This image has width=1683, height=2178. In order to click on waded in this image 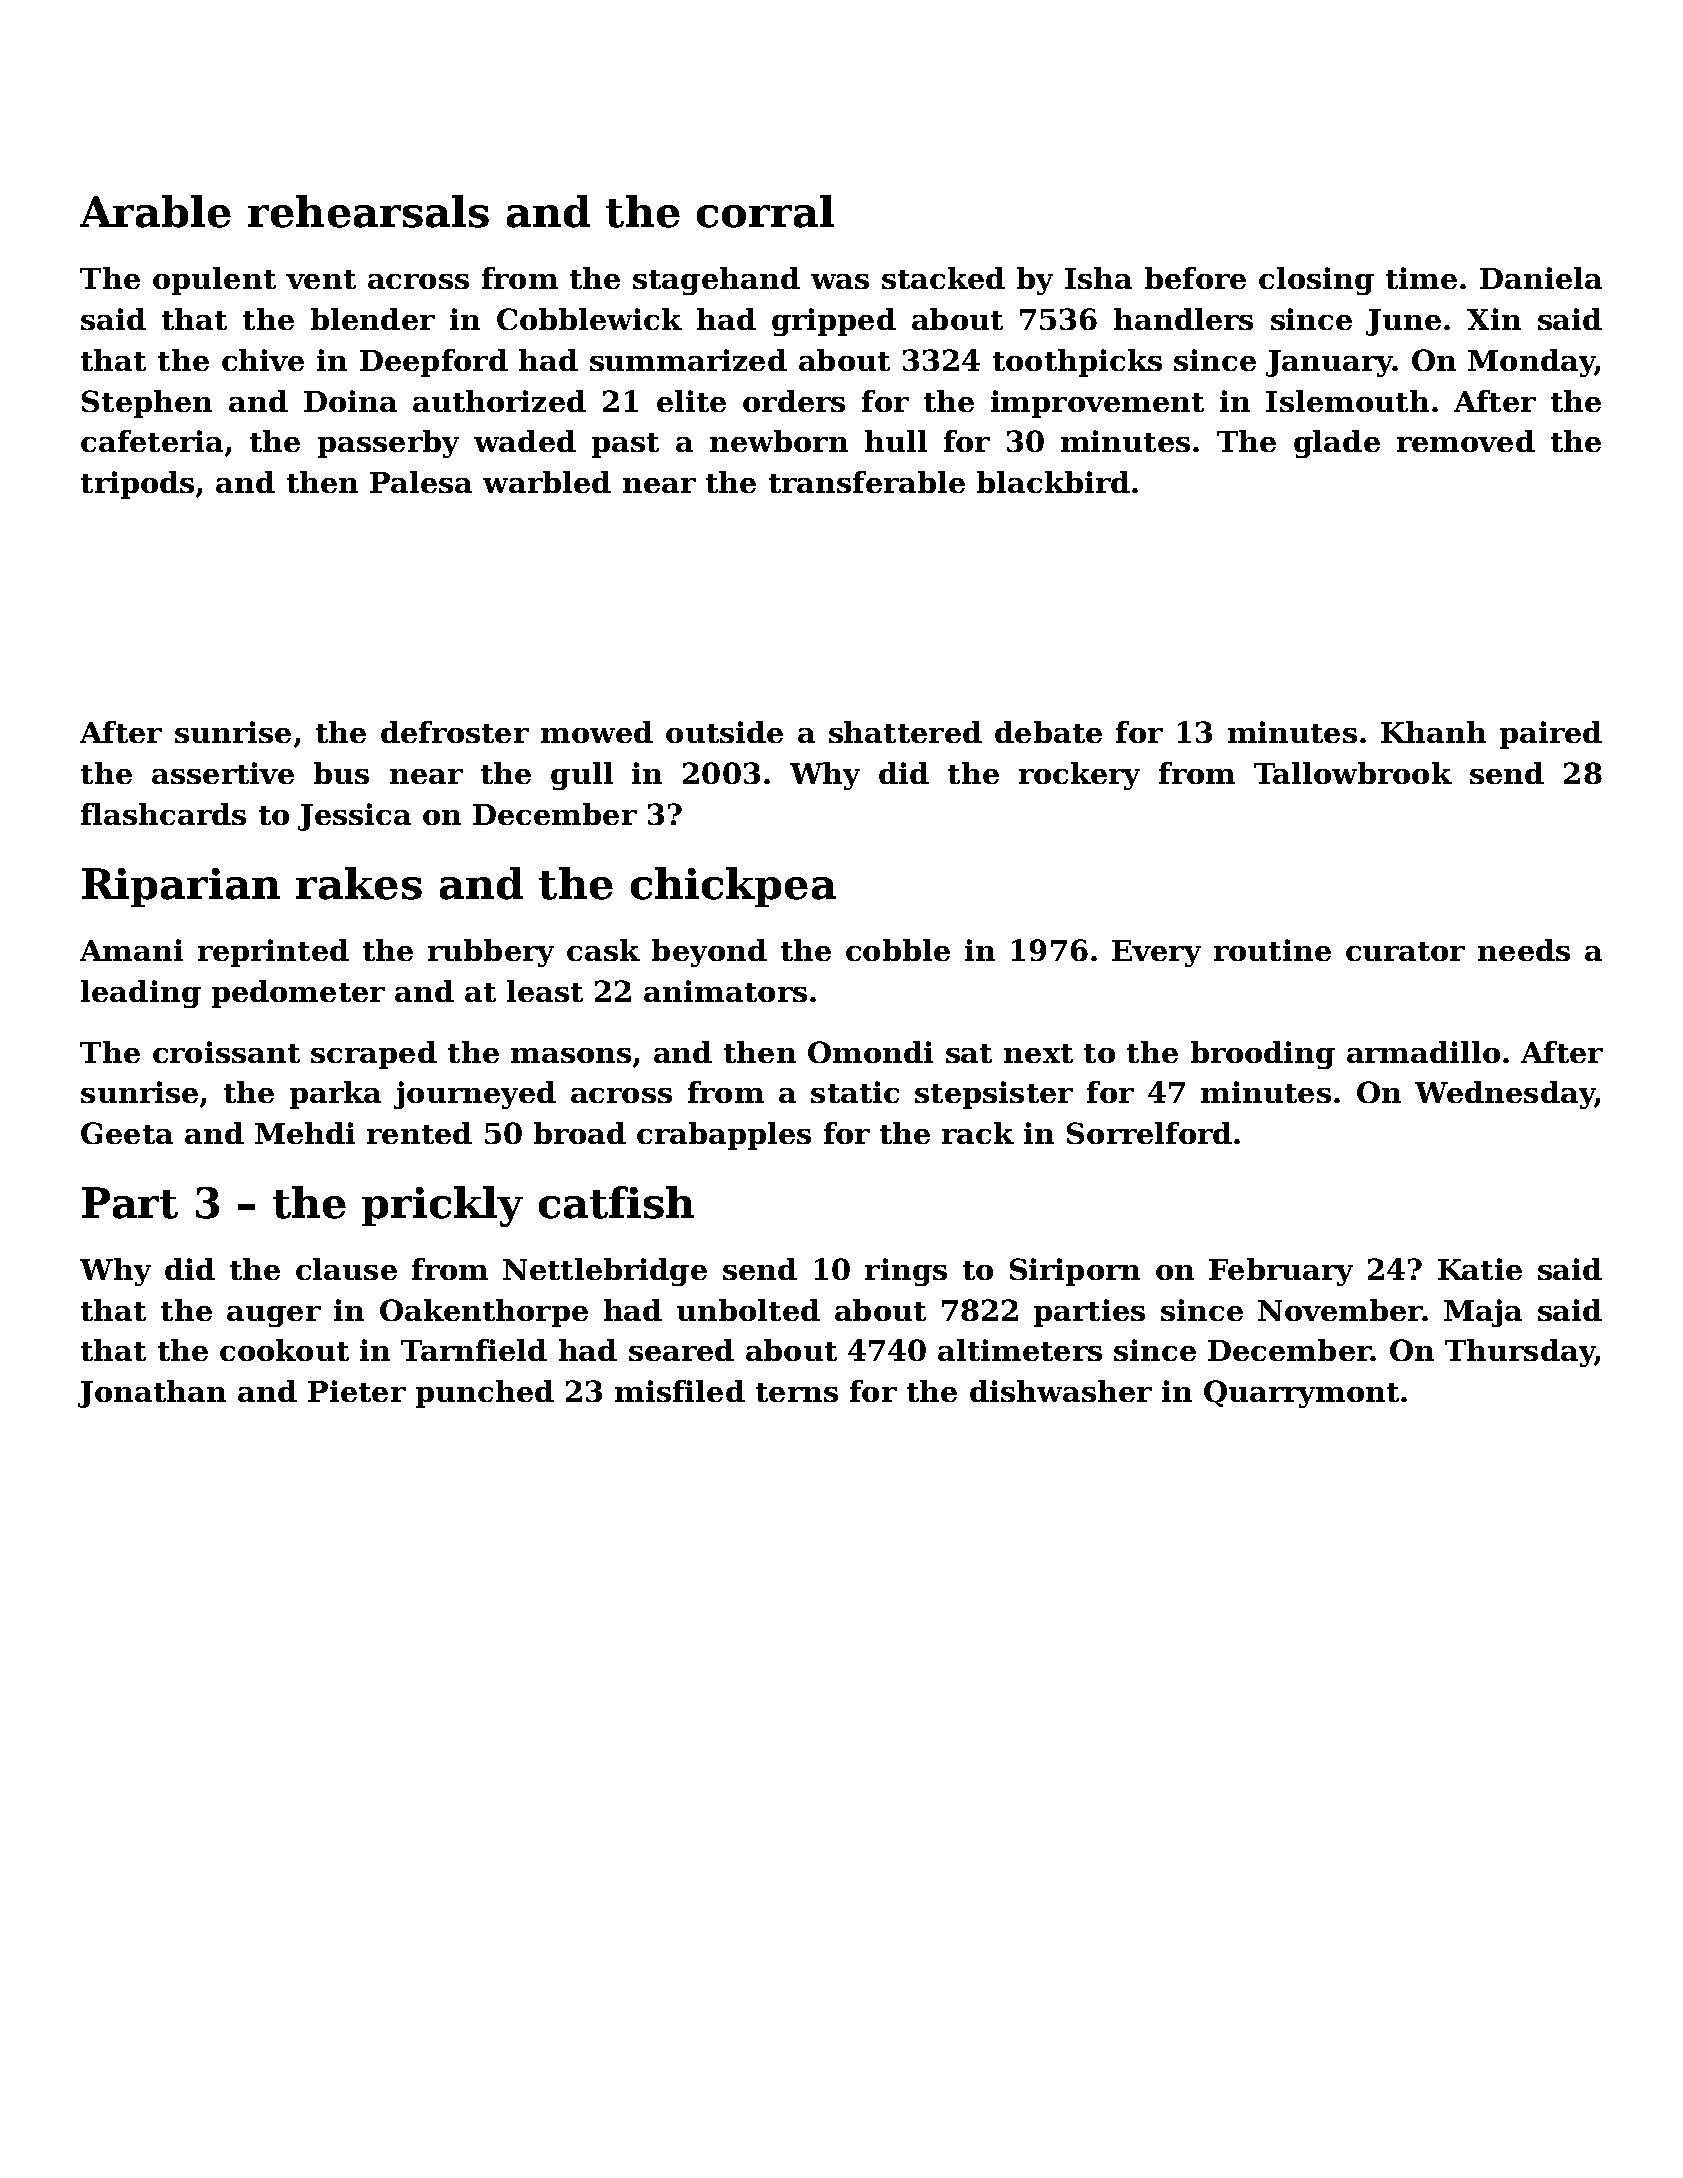, I will do `click(525, 441)`.
